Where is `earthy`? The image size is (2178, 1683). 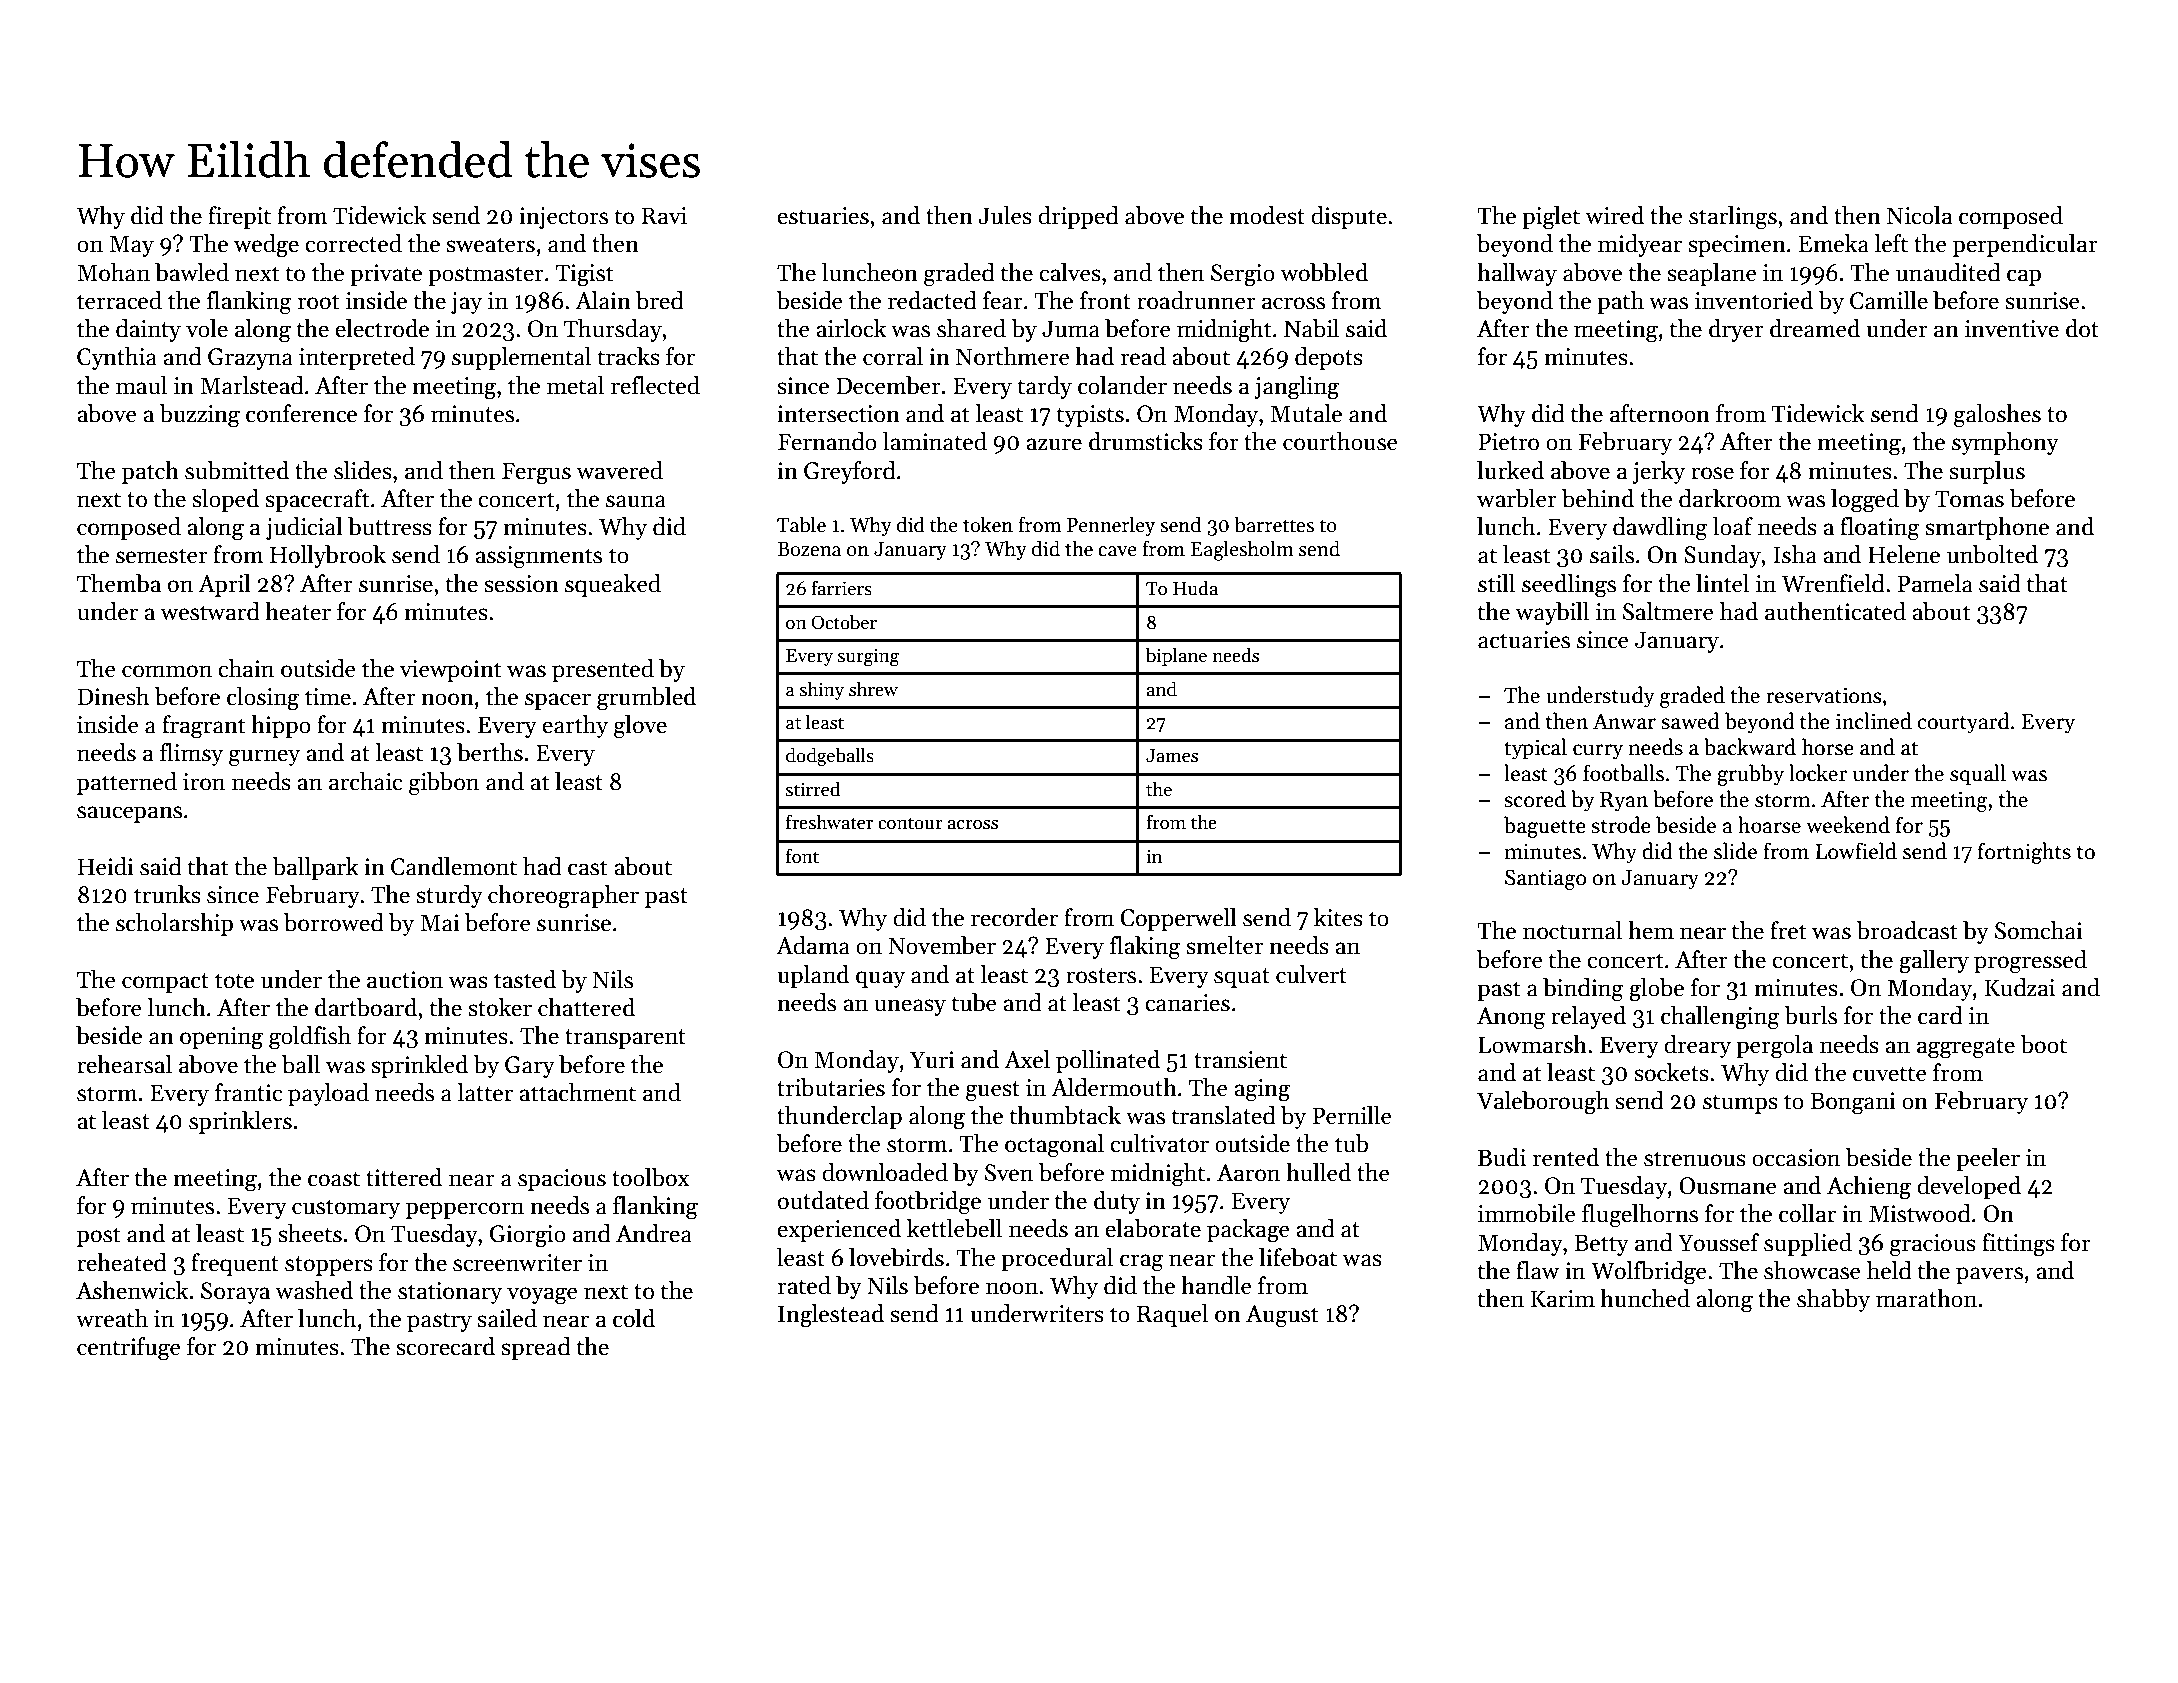 earthy is located at coordinates (575, 726).
